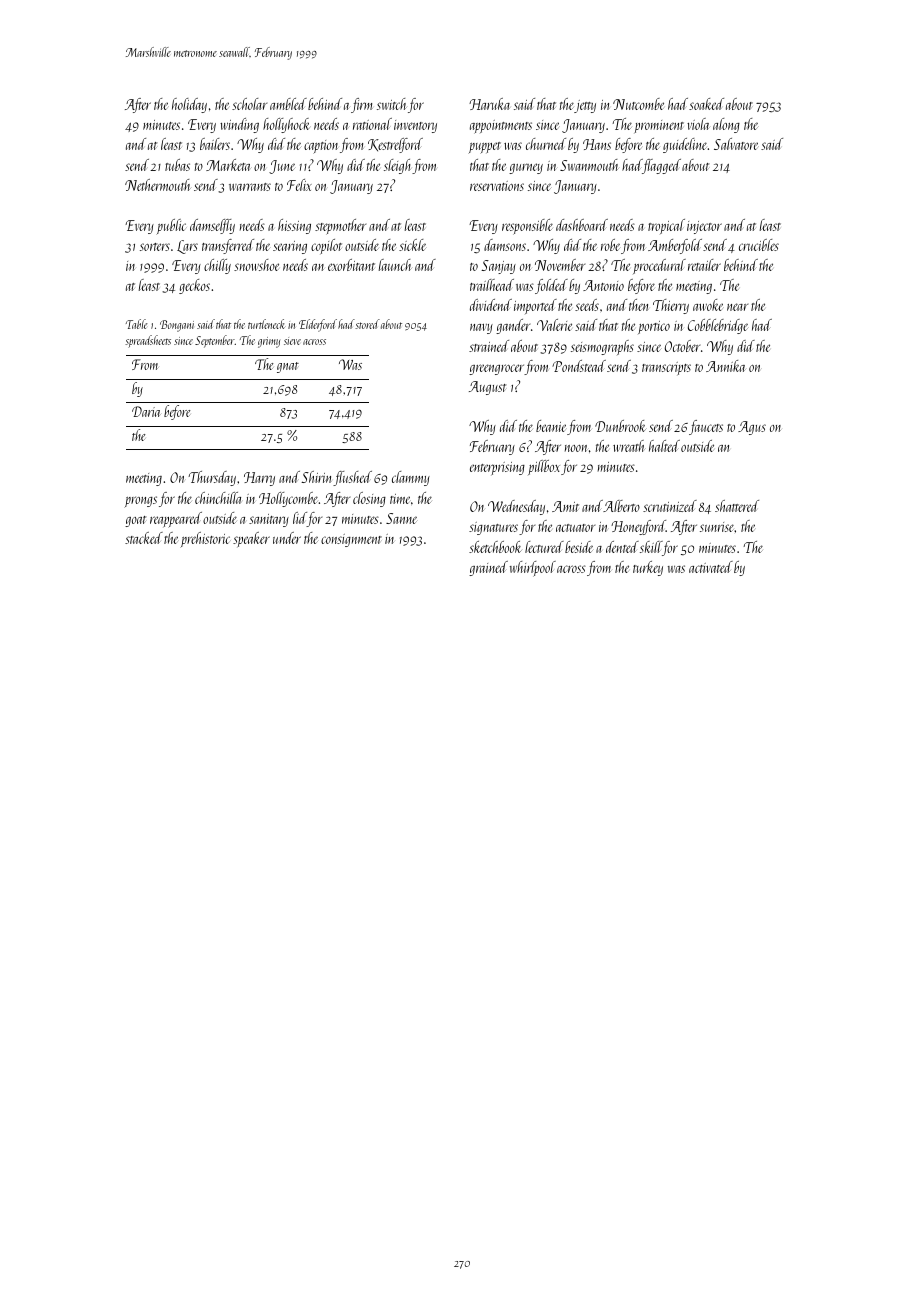 The width and height of the screenshot is (908, 1316). Describe the element at coordinates (638, 527) in the screenshot. I see `Honeyford` at that location.
